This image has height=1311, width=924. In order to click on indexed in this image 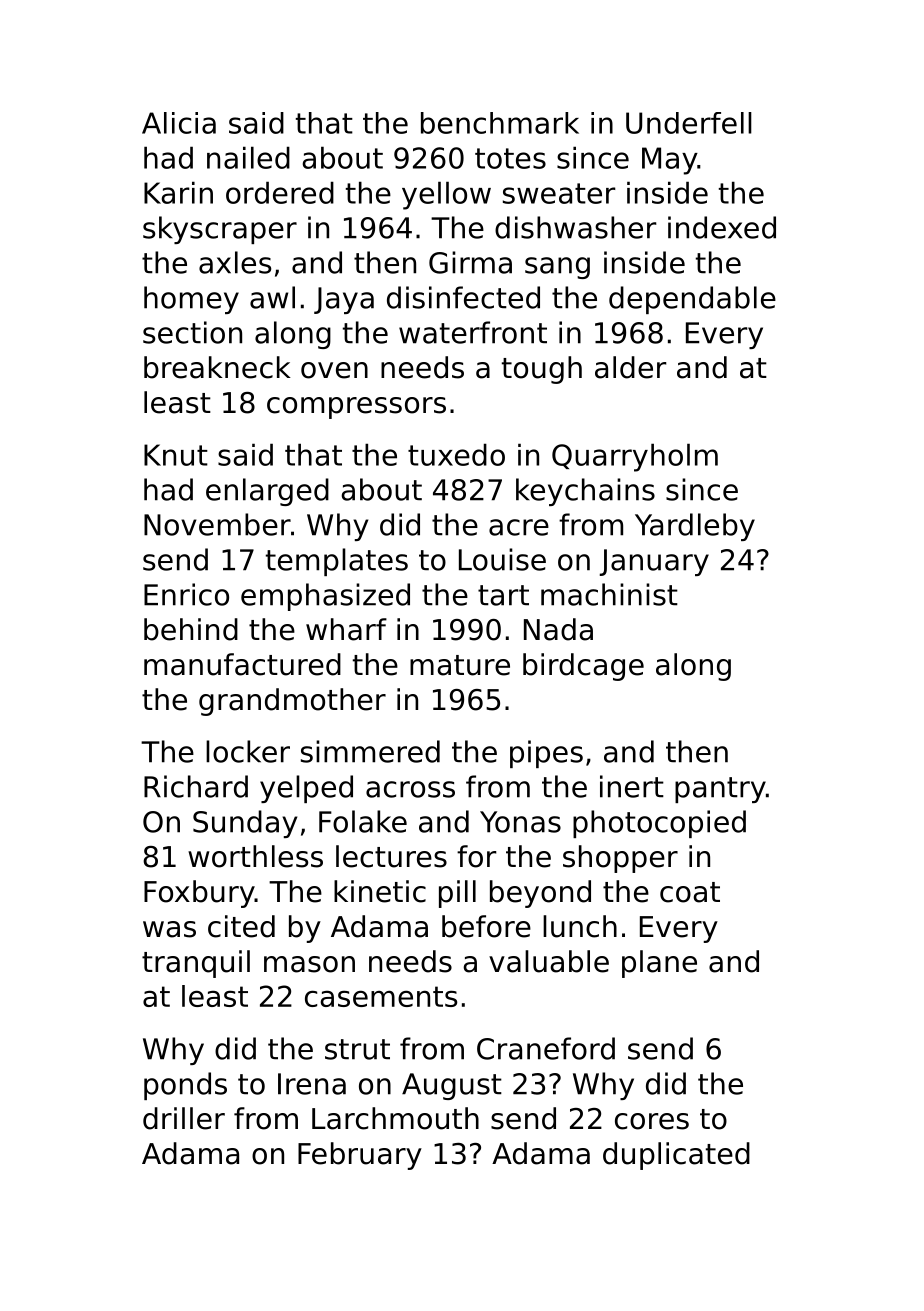, I will do `click(722, 227)`.
